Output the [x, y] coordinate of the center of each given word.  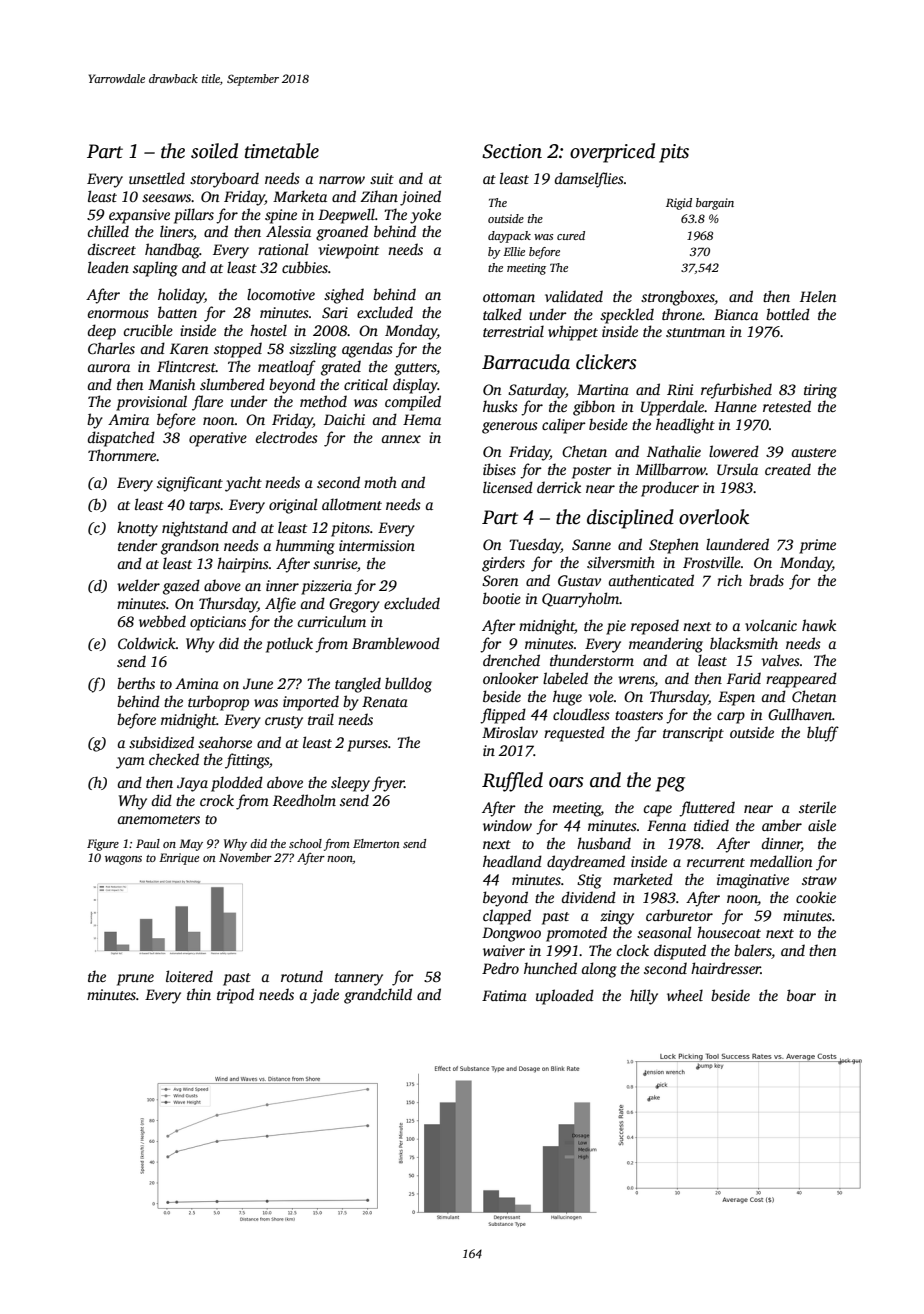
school [305, 843]
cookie [816, 897]
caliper [564, 426]
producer [670, 489]
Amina [197, 683]
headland [512, 861]
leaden [108, 267]
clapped [507, 917]
